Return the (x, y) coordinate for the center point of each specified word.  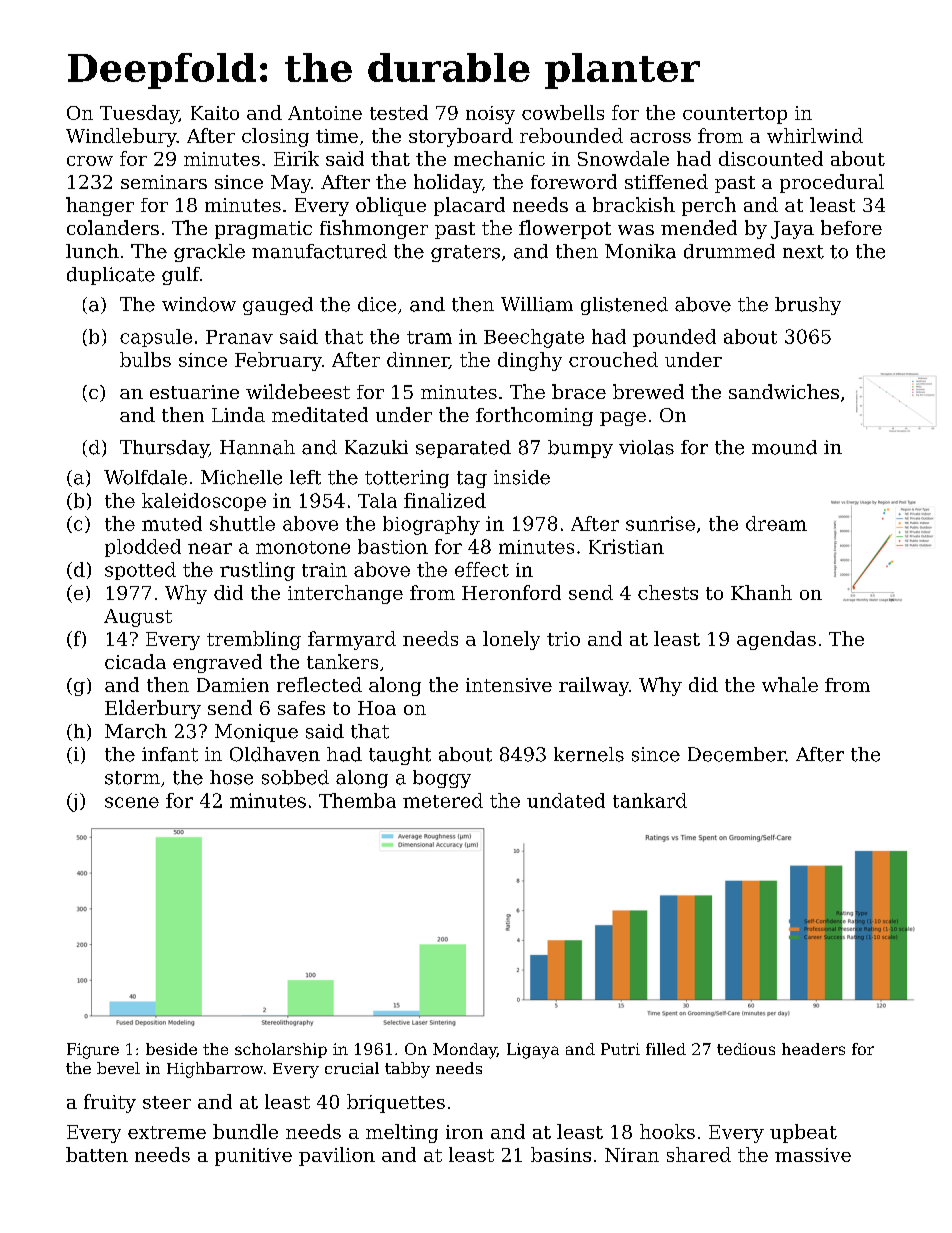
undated (566, 800)
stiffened (666, 181)
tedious (746, 1049)
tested (399, 112)
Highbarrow (215, 1070)
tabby (407, 1070)
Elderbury (153, 709)
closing (275, 137)
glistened (624, 306)
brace (579, 391)
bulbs (145, 359)
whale (790, 684)
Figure (93, 1051)
